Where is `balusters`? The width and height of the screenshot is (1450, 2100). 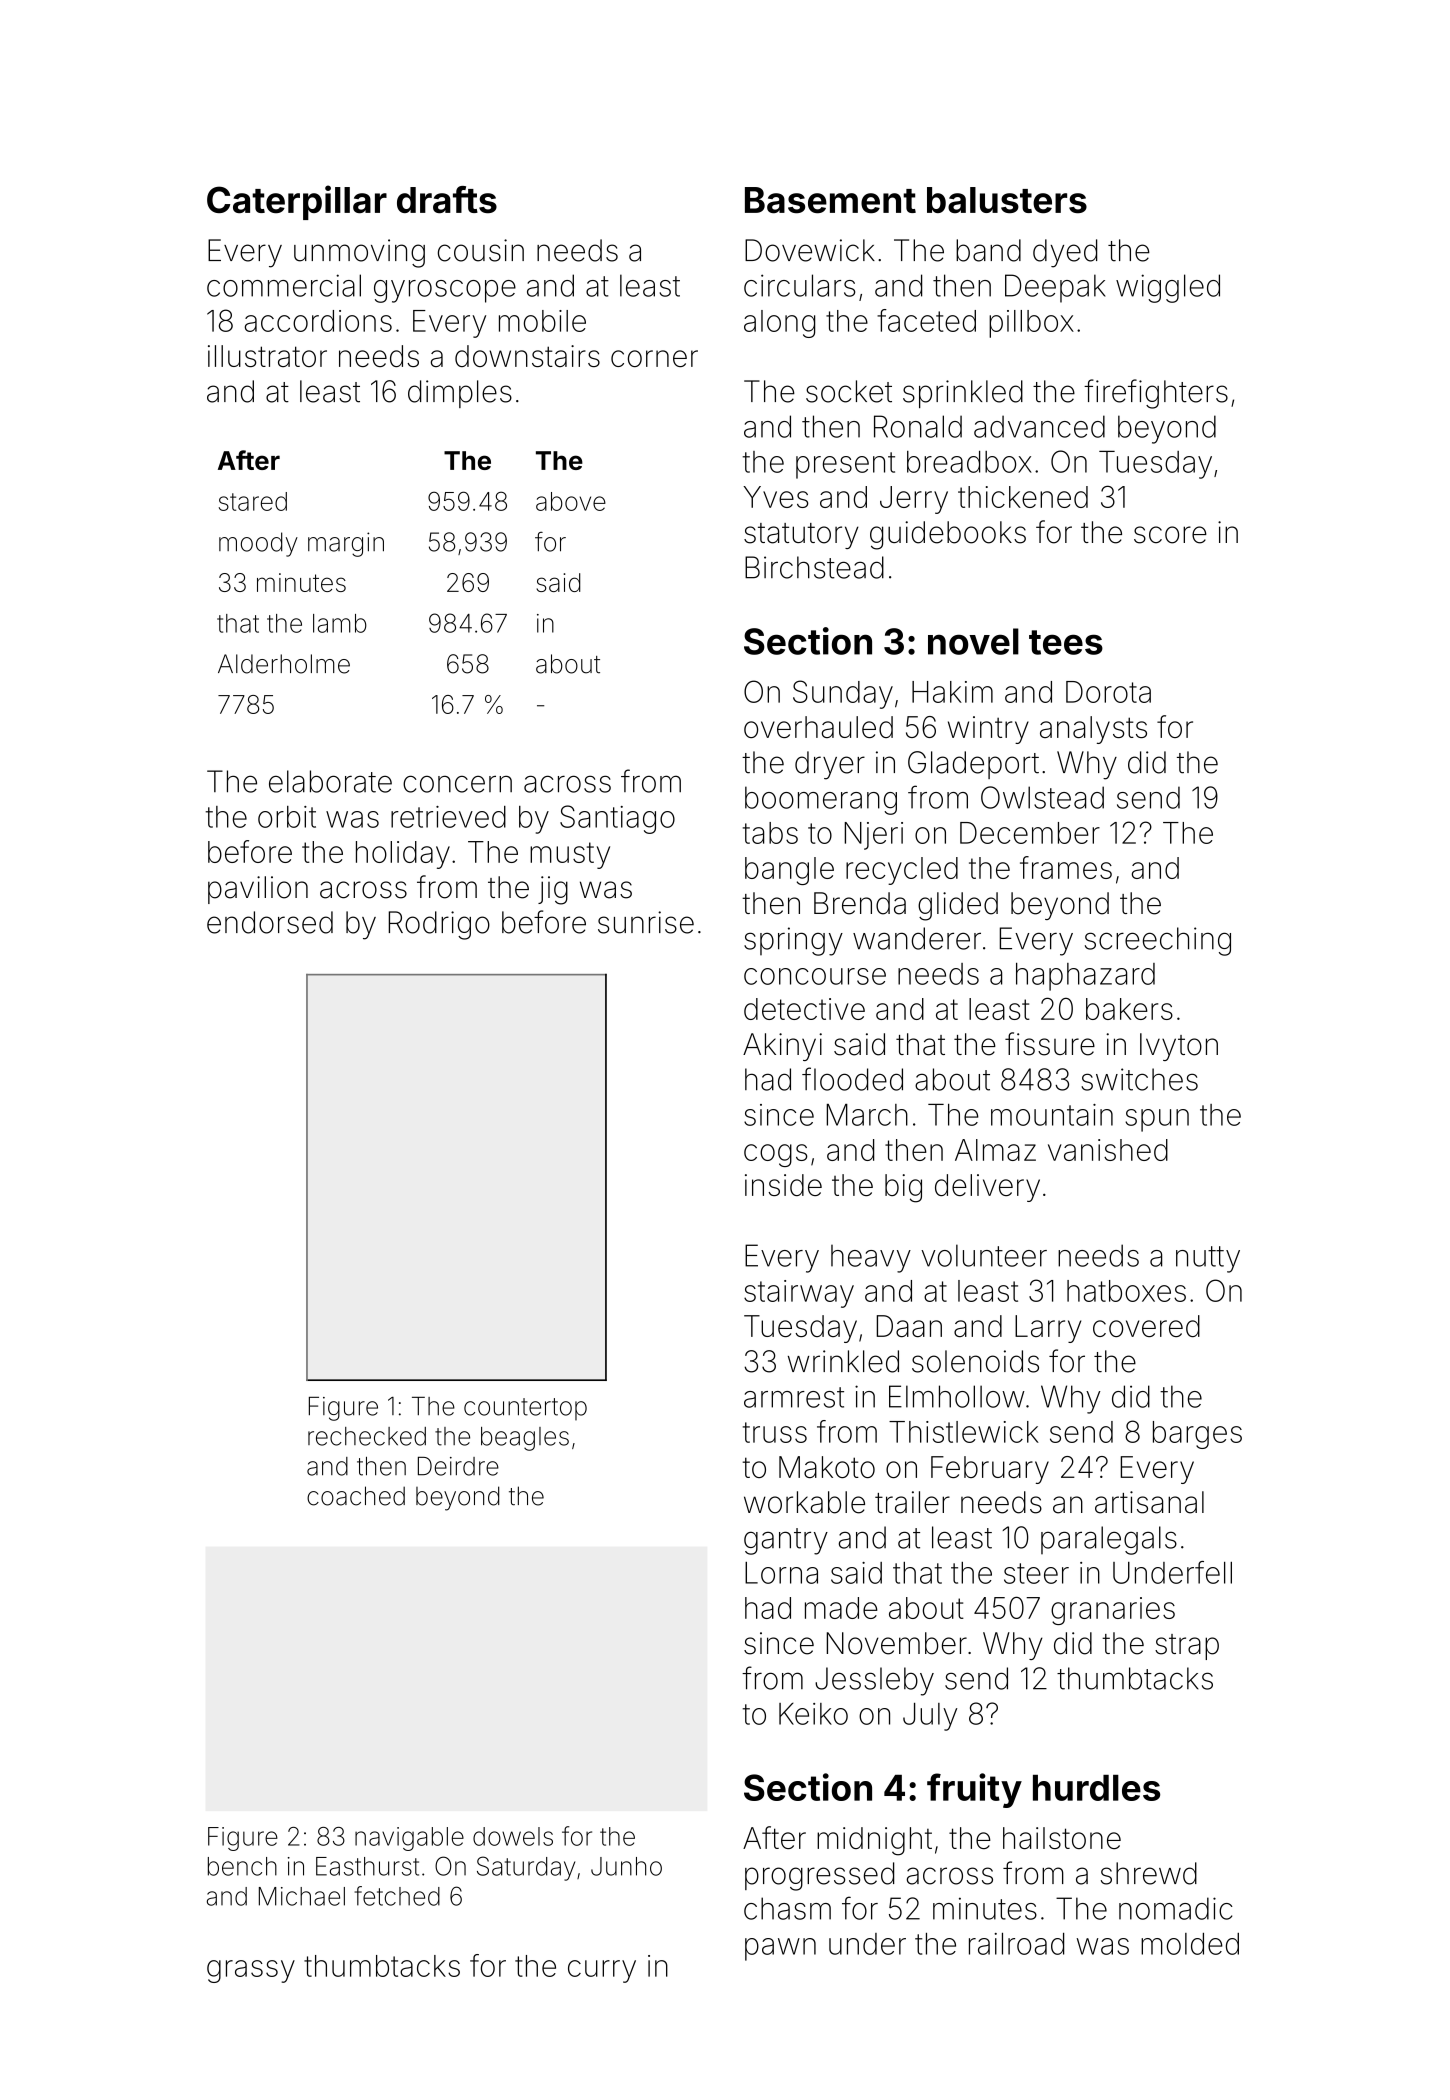
balusters is located at coordinates (1007, 200).
